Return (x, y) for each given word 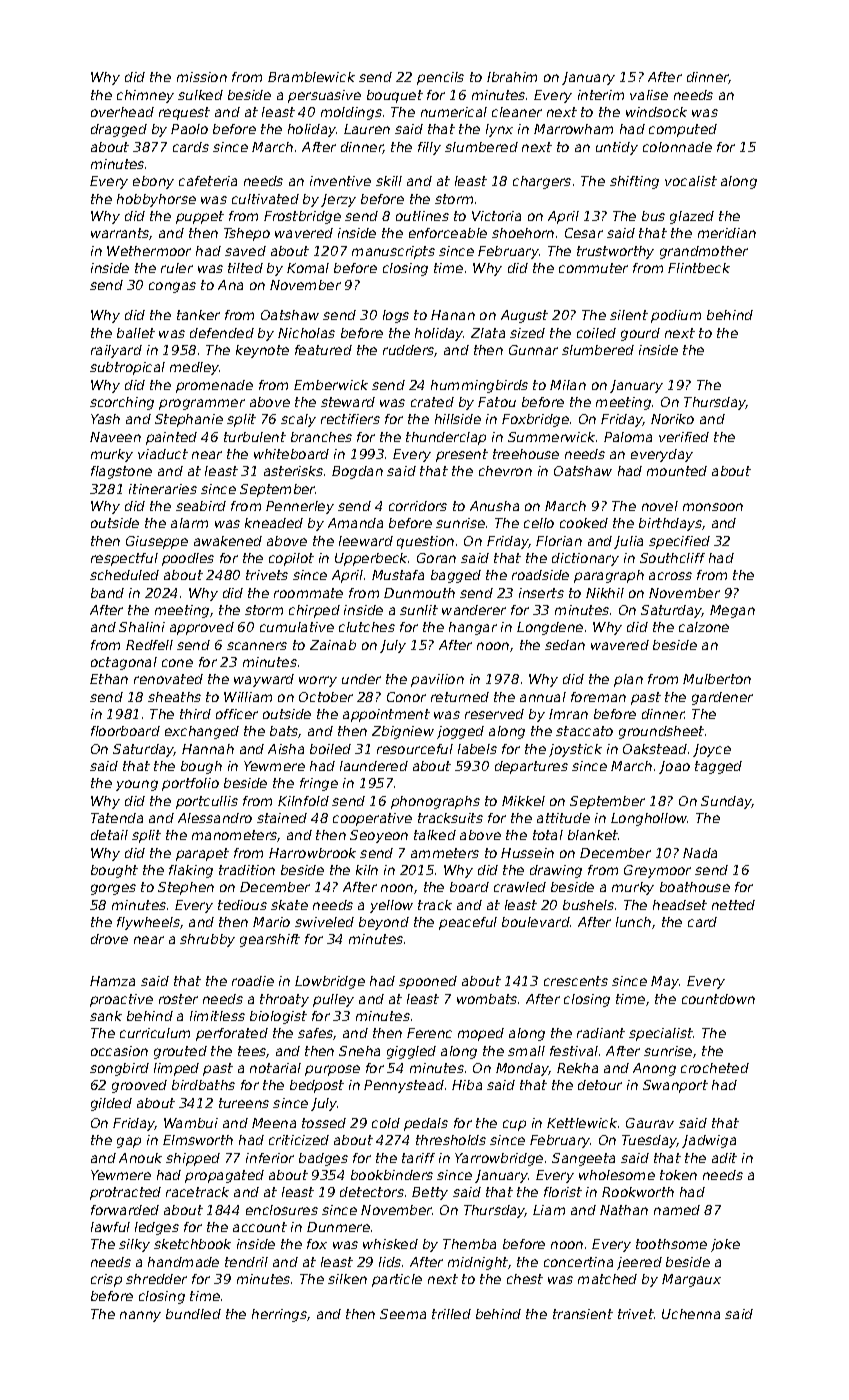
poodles (188, 559)
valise (649, 95)
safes (316, 1034)
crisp (106, 1280)
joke (725, 1245)
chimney (145, 96)
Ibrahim (512, 77)
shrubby (207, 940)
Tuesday (649, 1141)
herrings (279, 1315)
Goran (436, 558)
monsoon (713, 507)
